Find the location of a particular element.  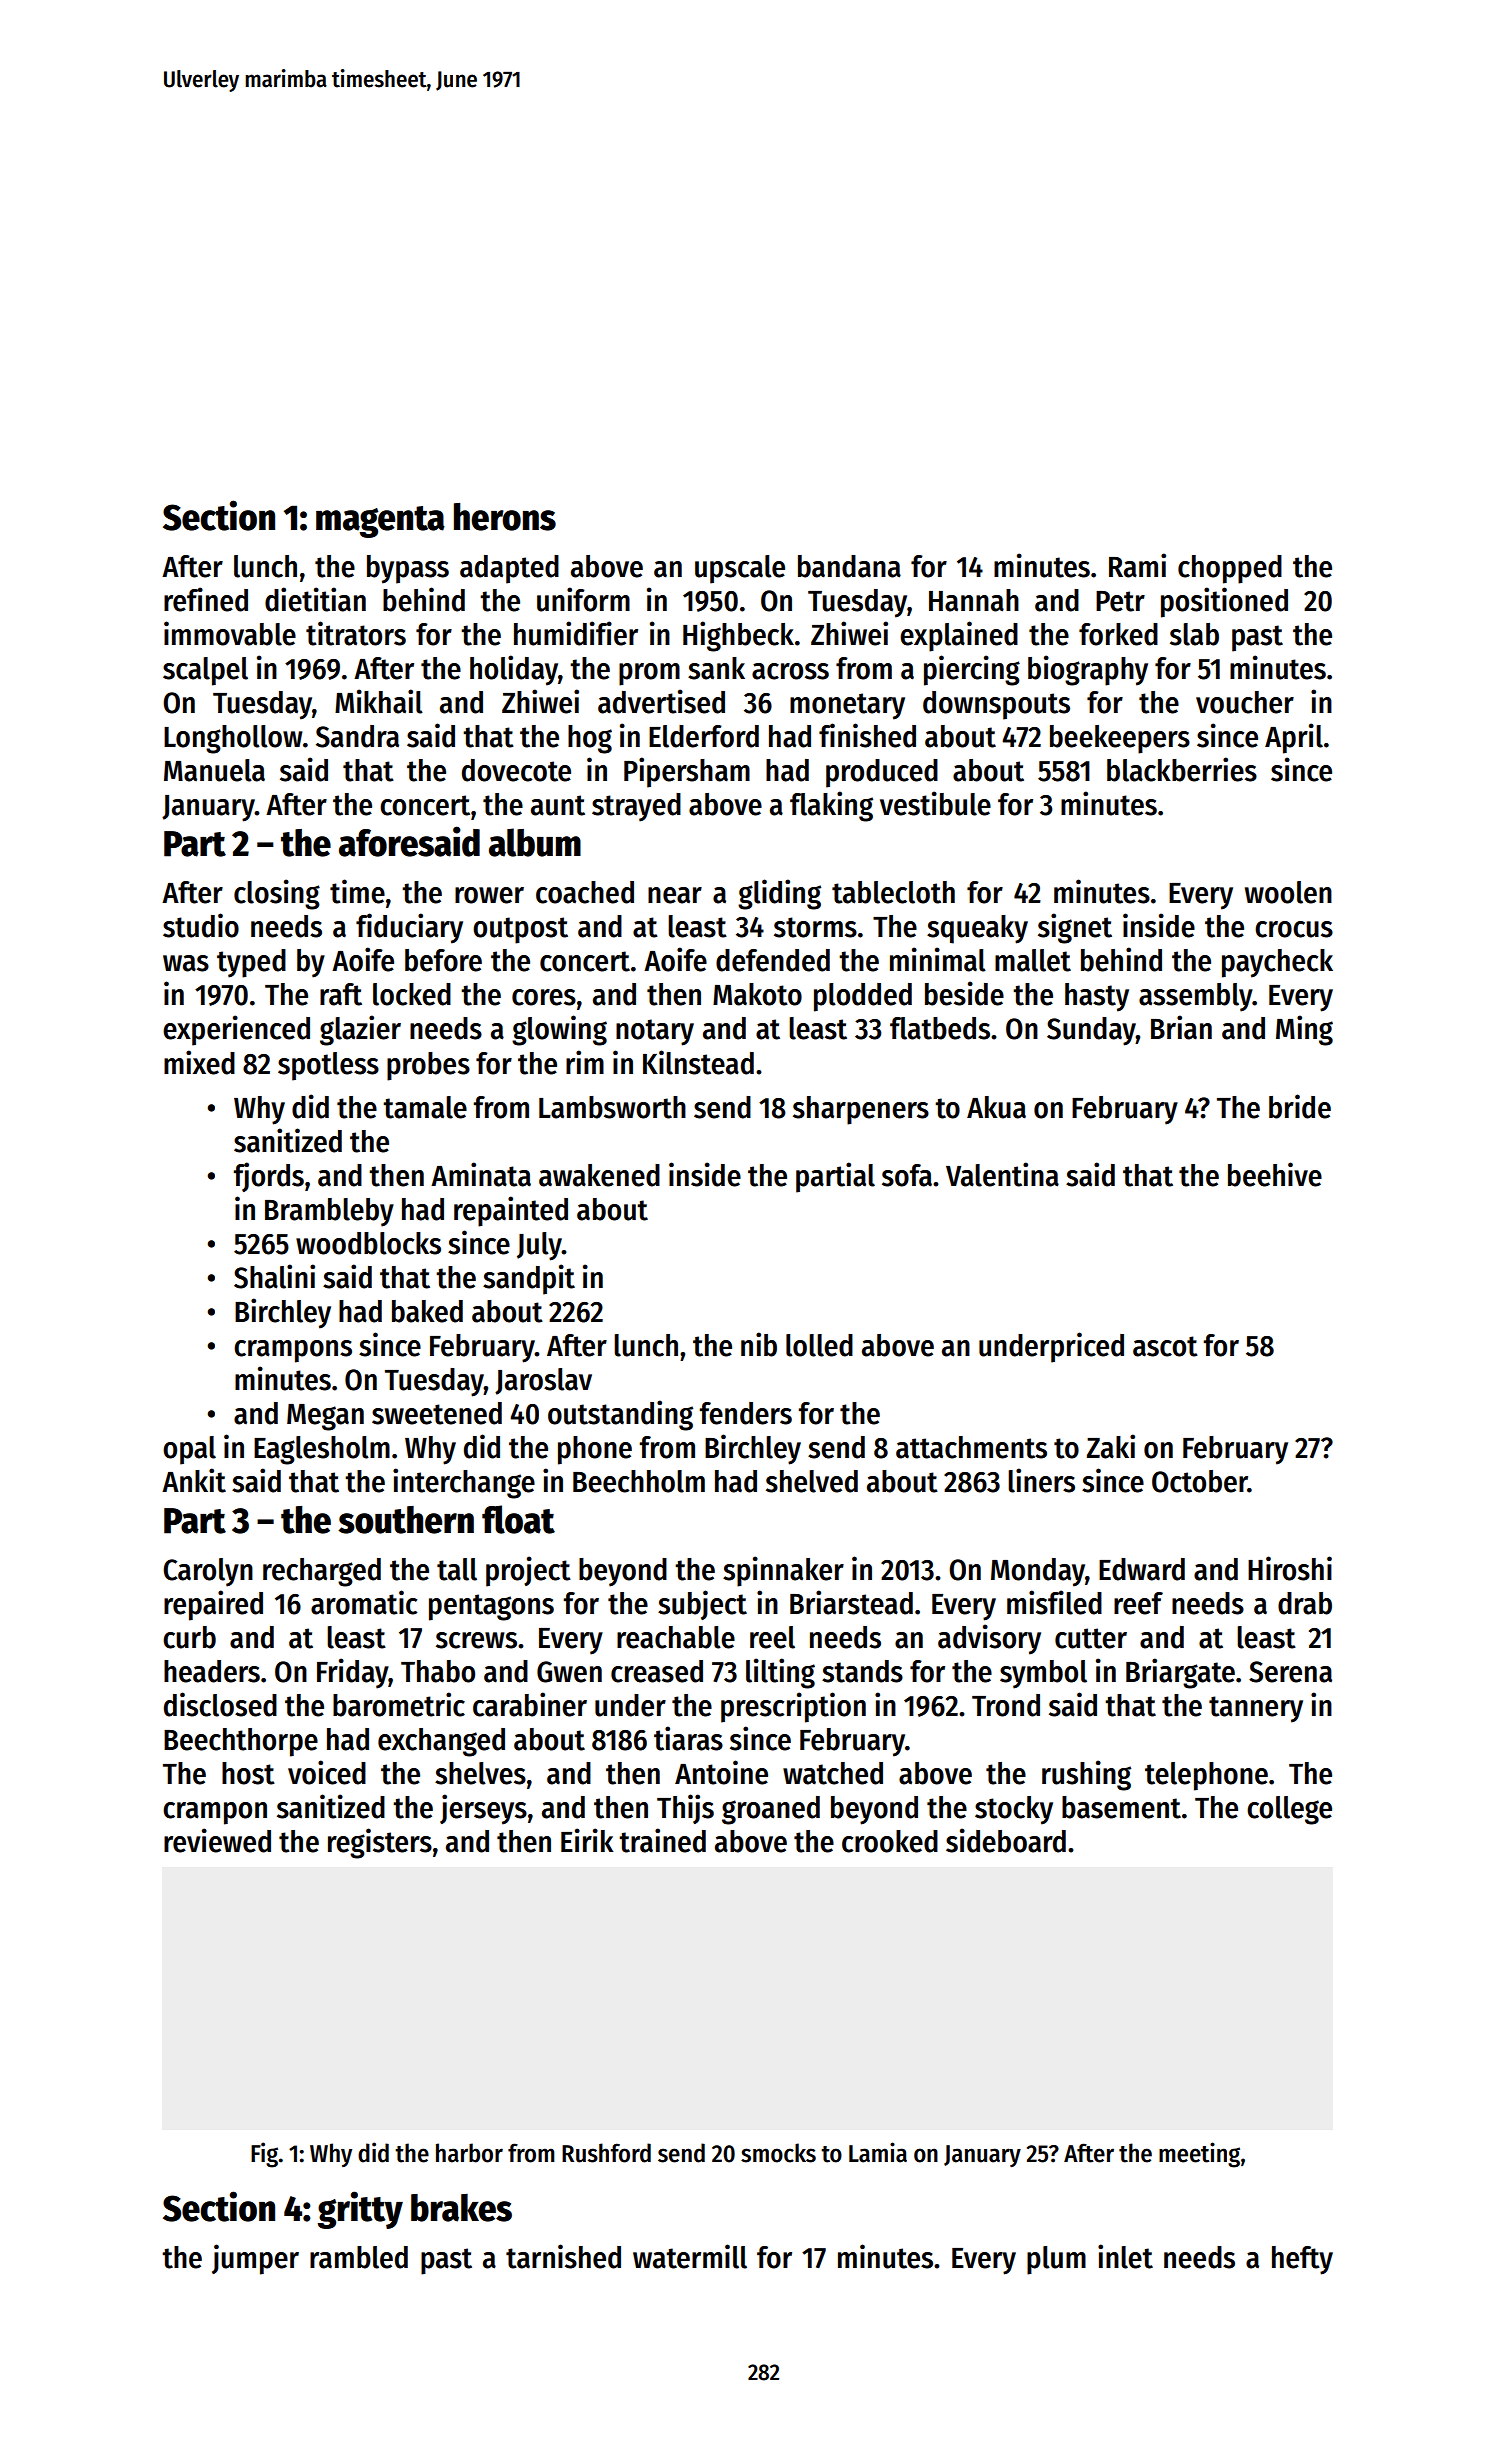

monetary is located at coordinates (847, 706).
